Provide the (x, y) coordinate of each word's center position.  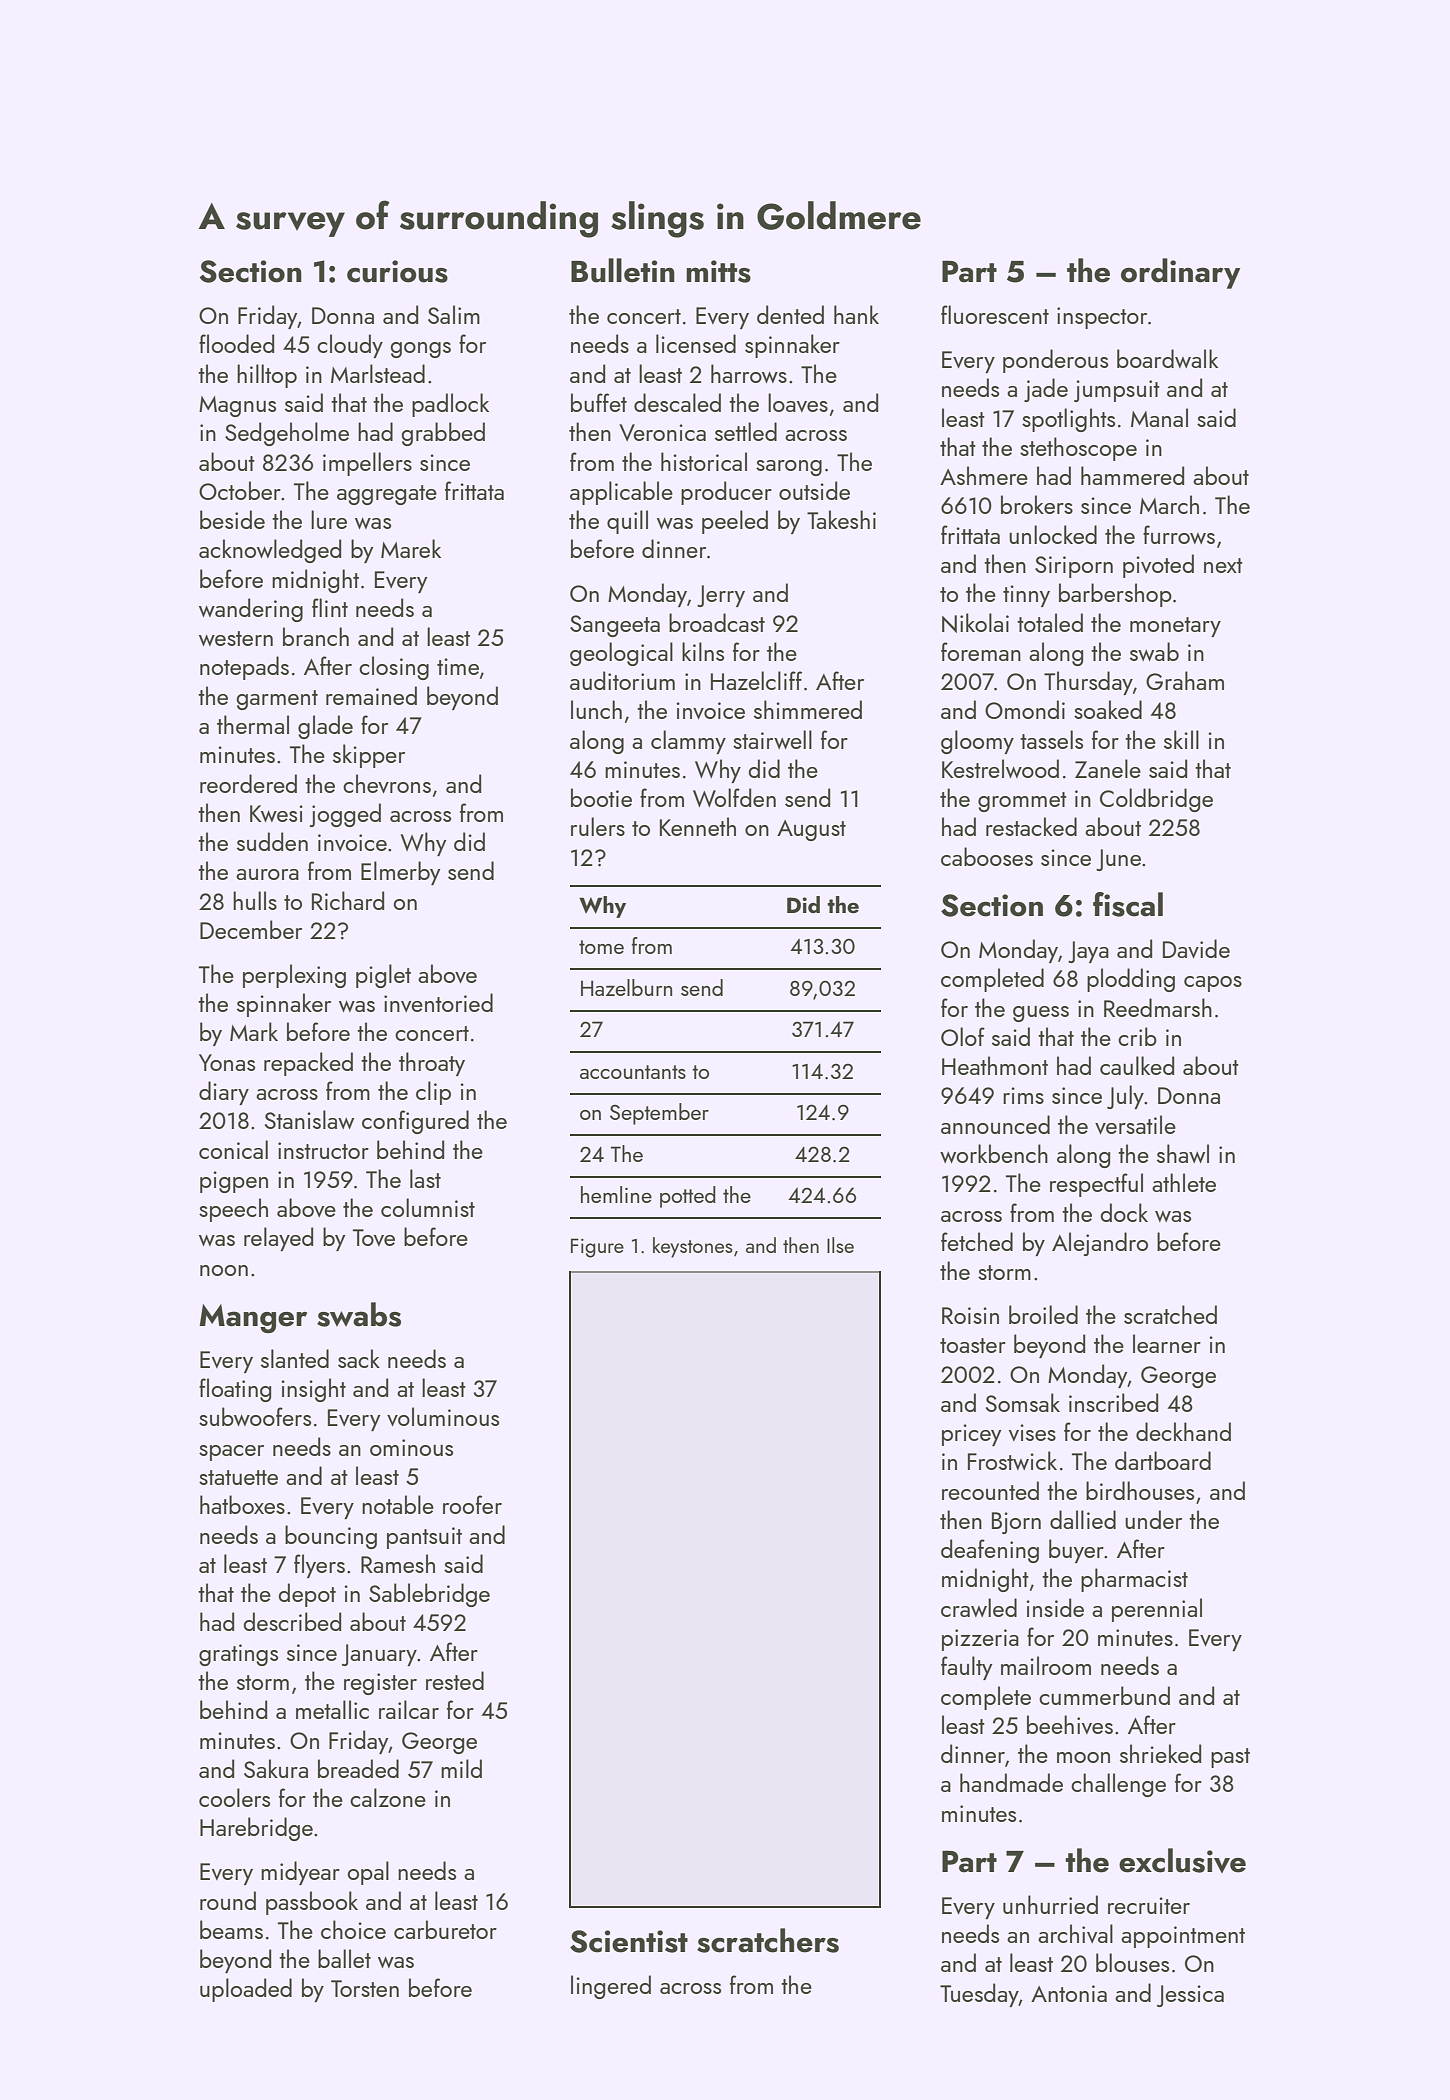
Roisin (970, 1315)
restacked (1031, 826)
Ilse (840, 1245)
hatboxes (242, 1504)
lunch (596, 709)
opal (368, 1873)
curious (397, 271)
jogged (345, 815)
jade (1046, 390)
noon (224, 1270)
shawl (1183, 1153)
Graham (1185, 680)
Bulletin (623, 270)
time (458, 666)
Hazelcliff (756, 680)
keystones (693, 1247)
